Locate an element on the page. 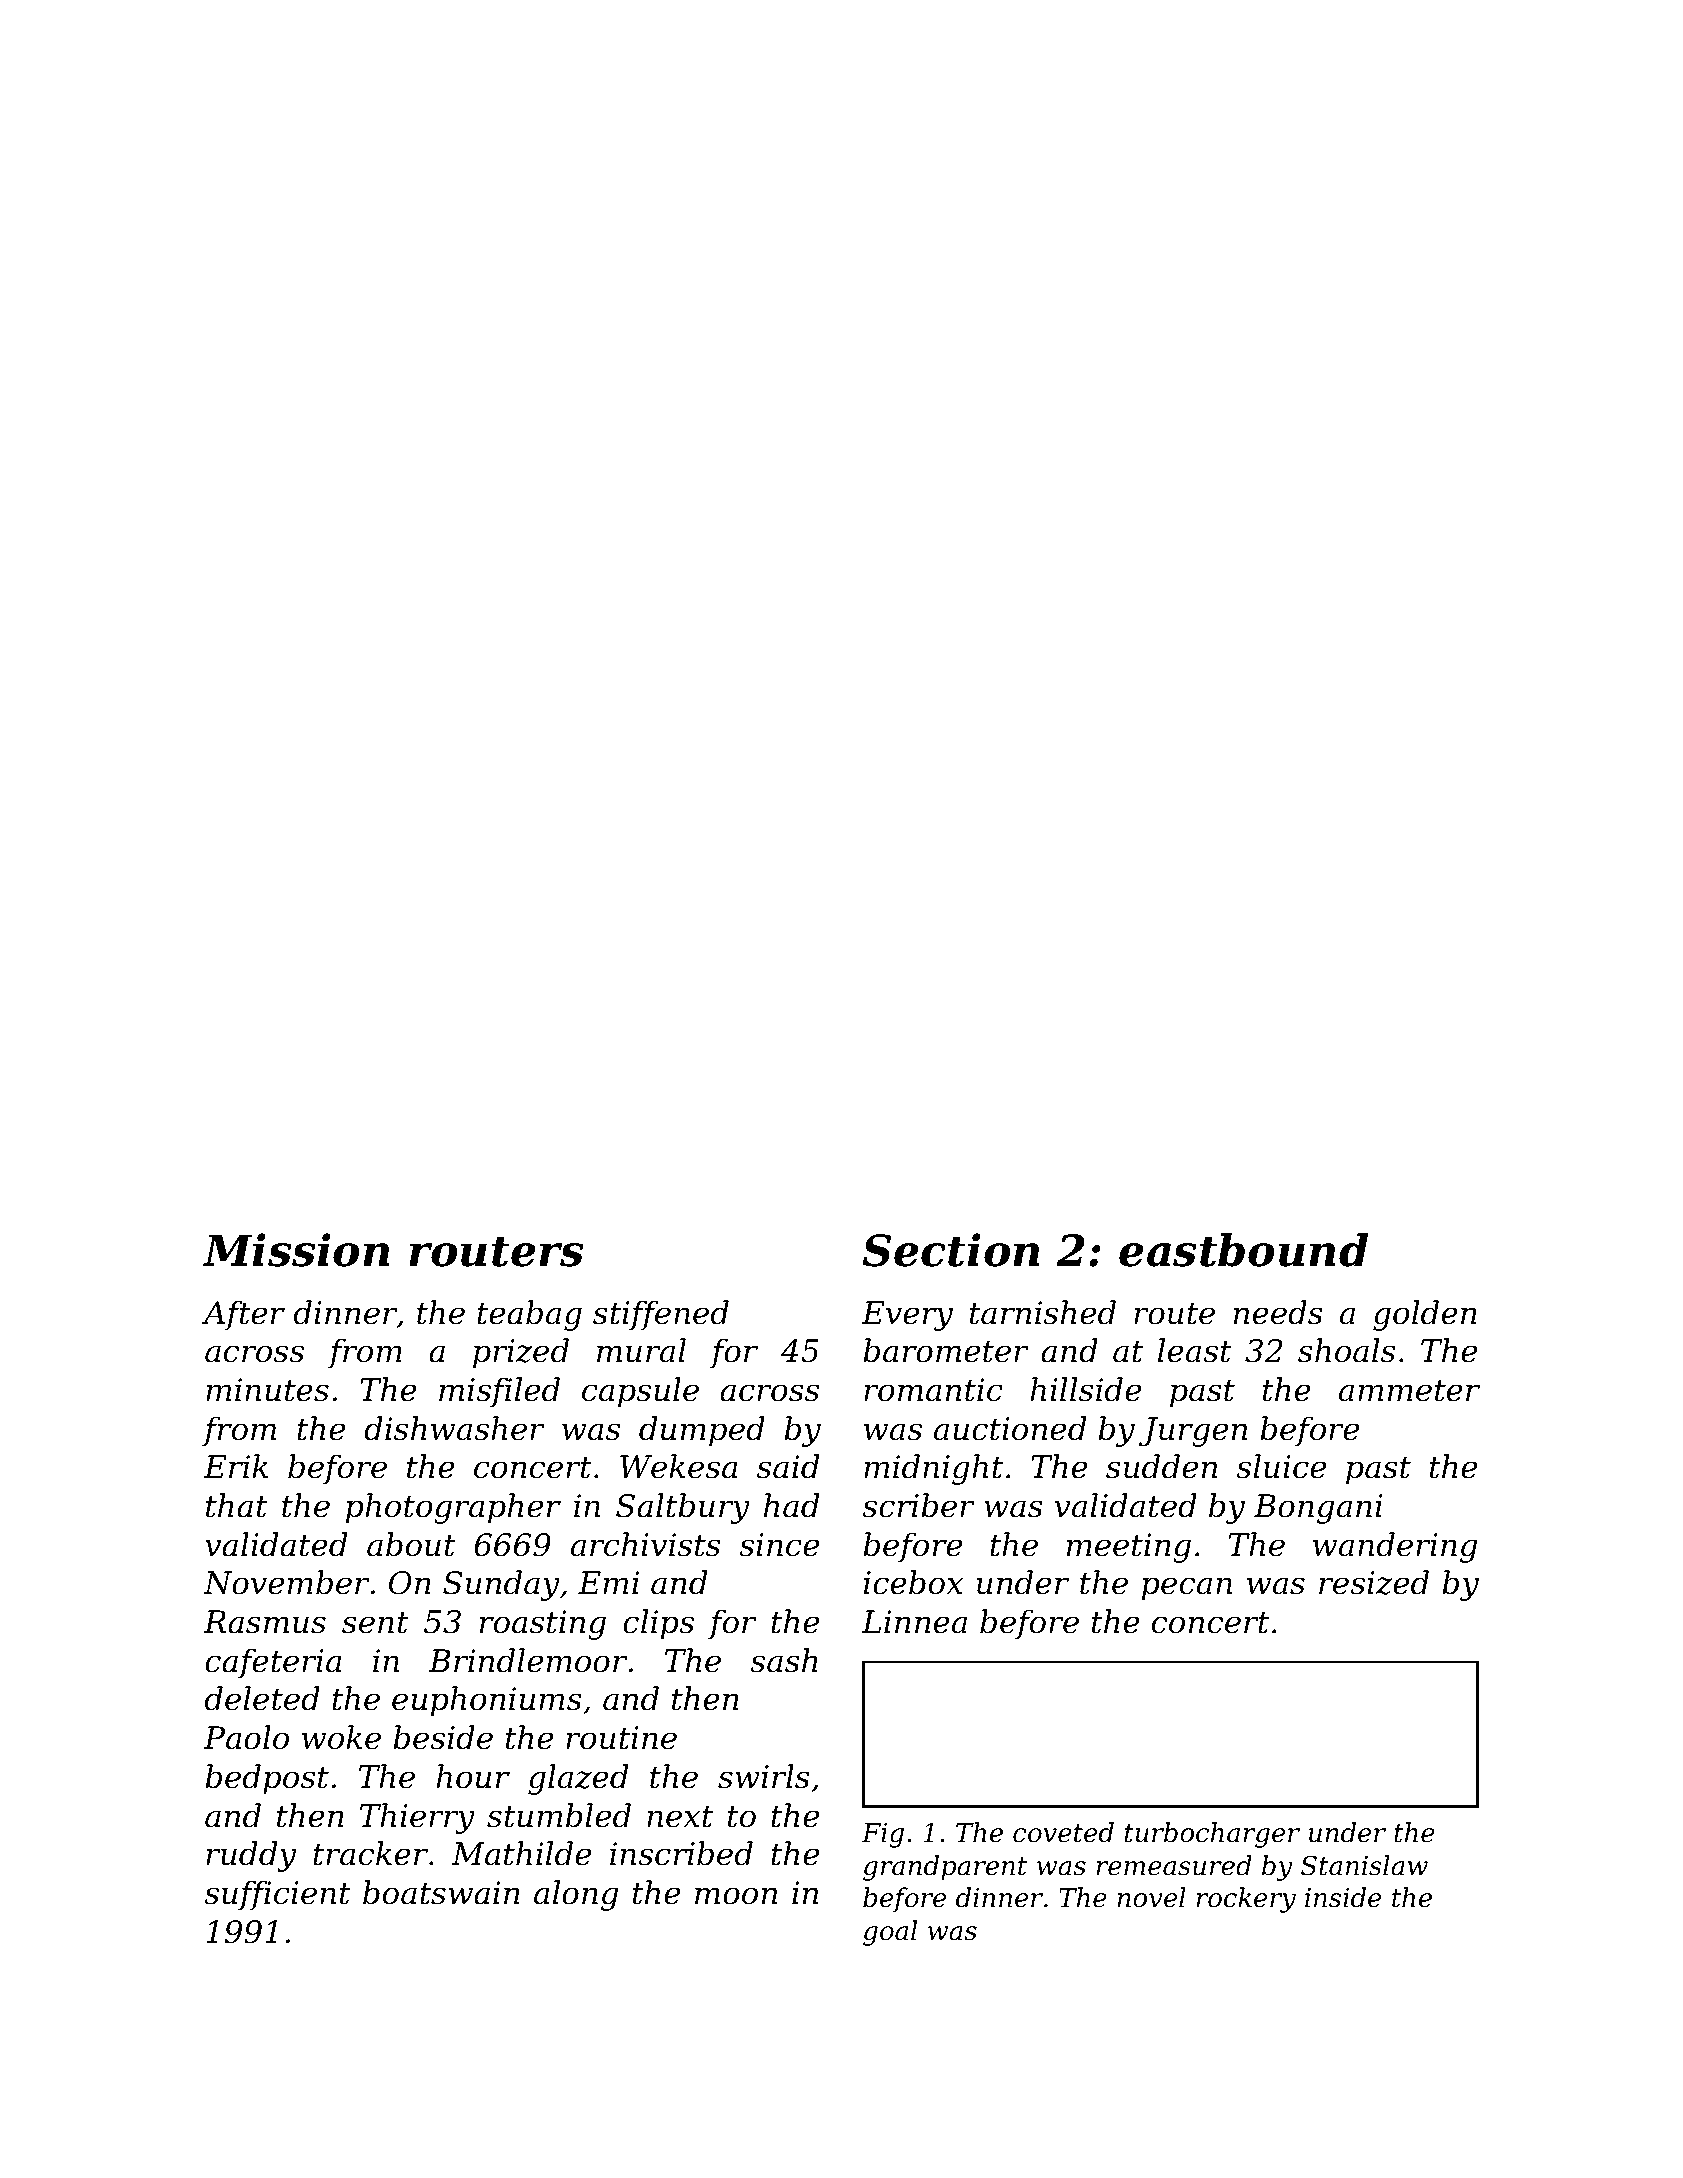  Paolo is located at coordinates (246, 1737).
